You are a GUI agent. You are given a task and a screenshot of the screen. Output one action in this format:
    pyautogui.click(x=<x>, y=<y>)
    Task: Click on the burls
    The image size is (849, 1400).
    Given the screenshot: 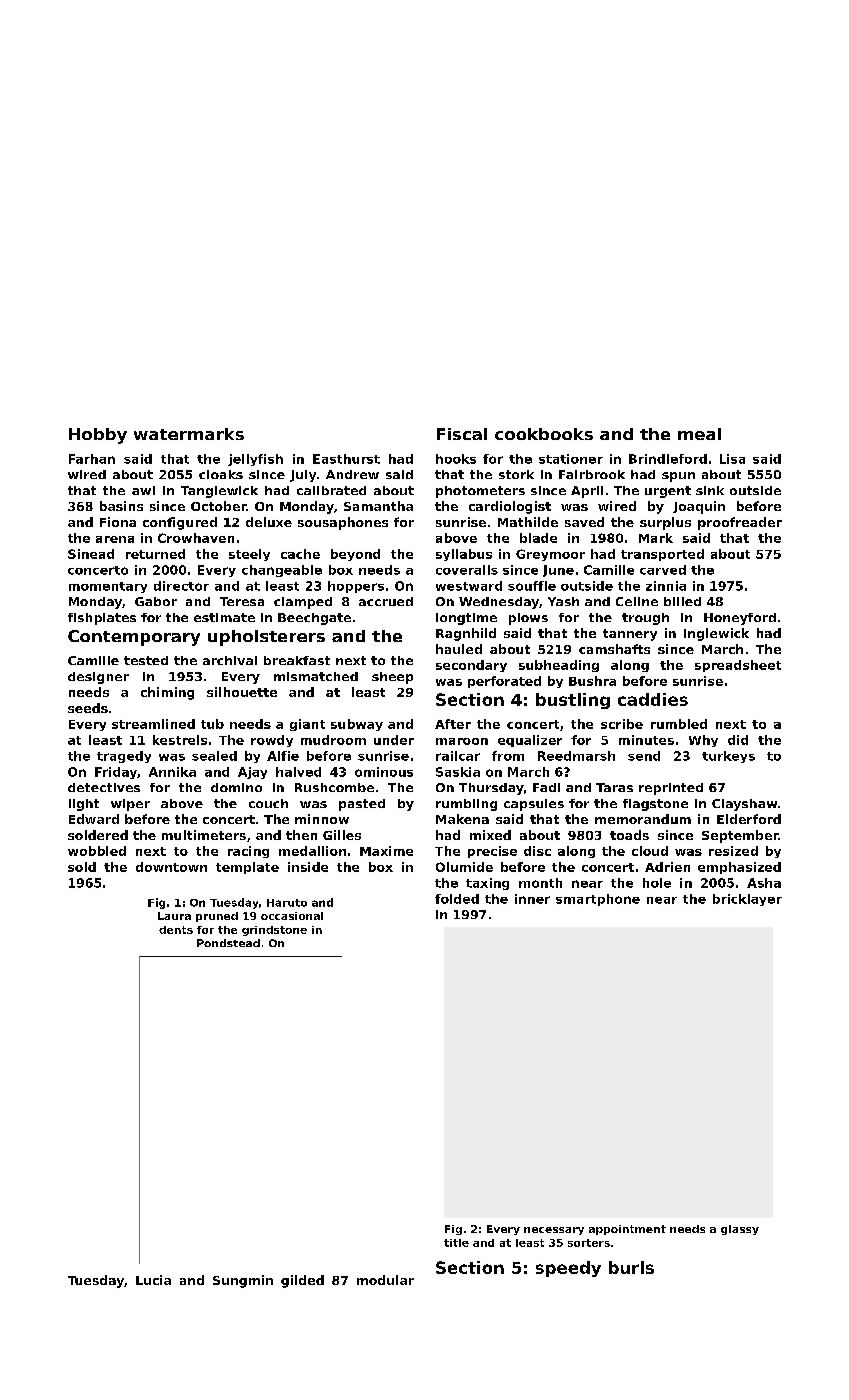 What is the action you would take?
    pyautogui.click(x=631, y=1267)
